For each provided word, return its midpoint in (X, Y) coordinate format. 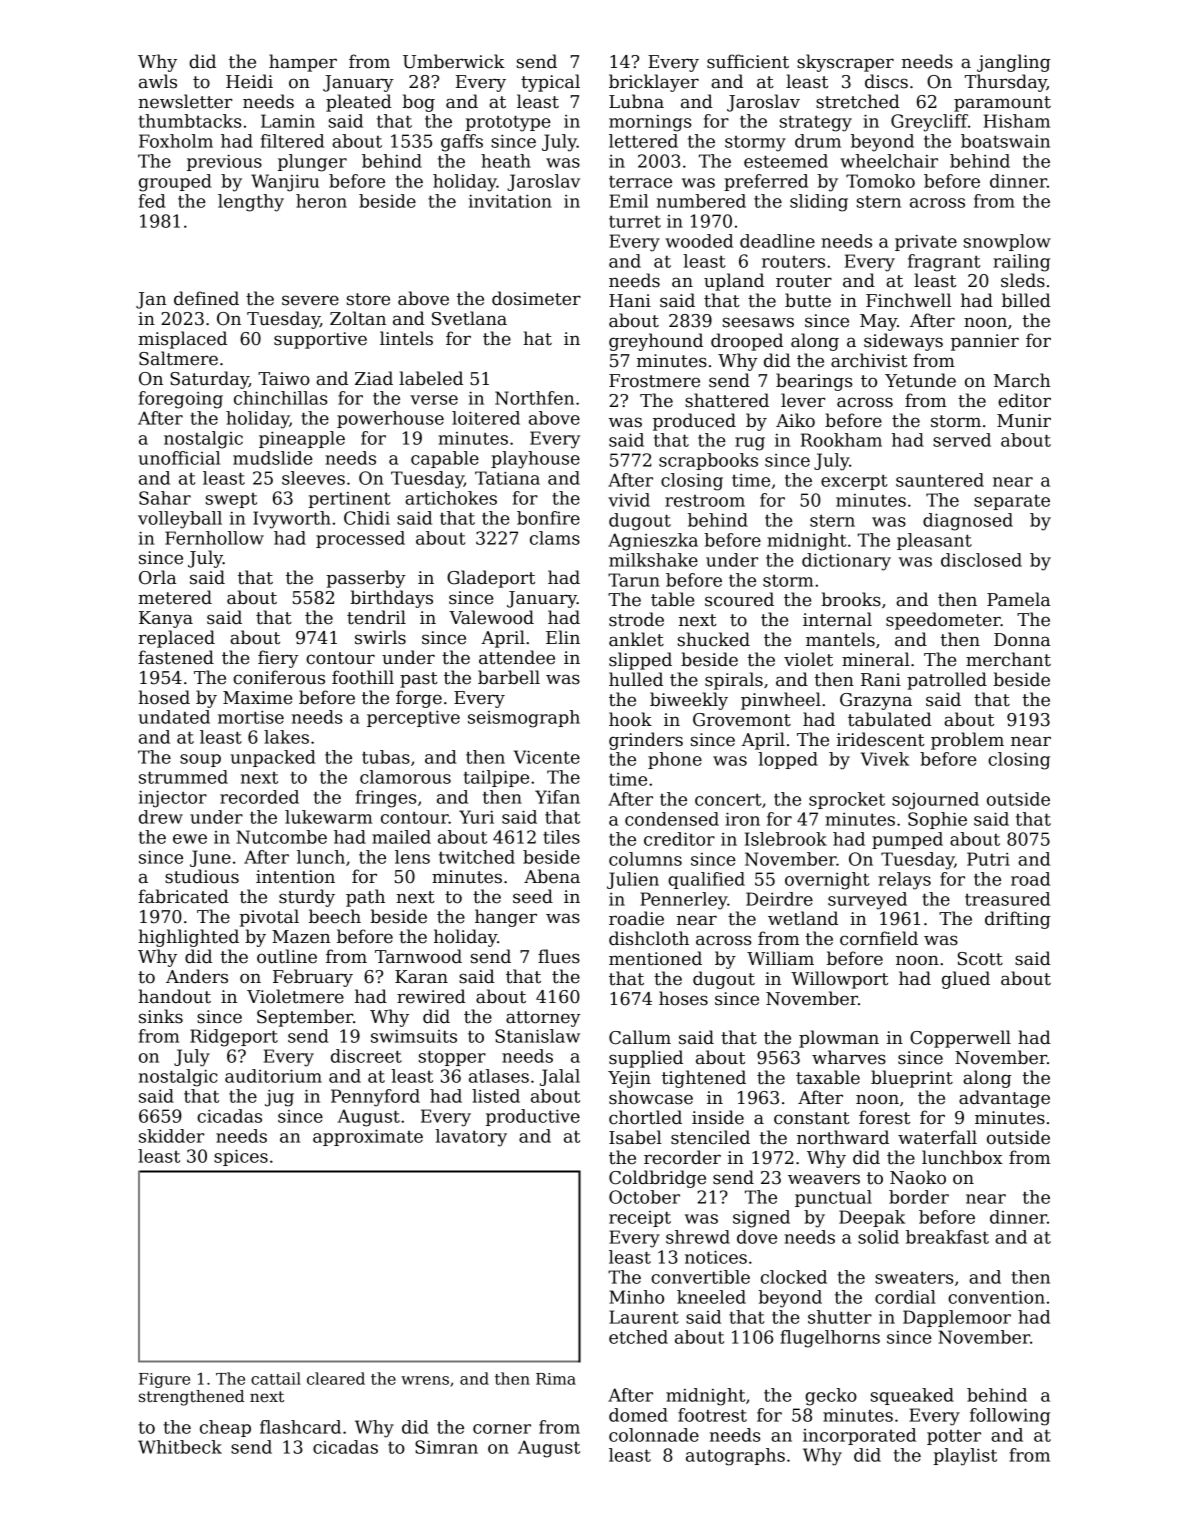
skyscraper (845, 63)
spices (241, 1157)
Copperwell (960, 1039)
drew (161, 817)
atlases (499, 1076)
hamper (303, 63)
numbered (701, 201)
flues (559, 956)
